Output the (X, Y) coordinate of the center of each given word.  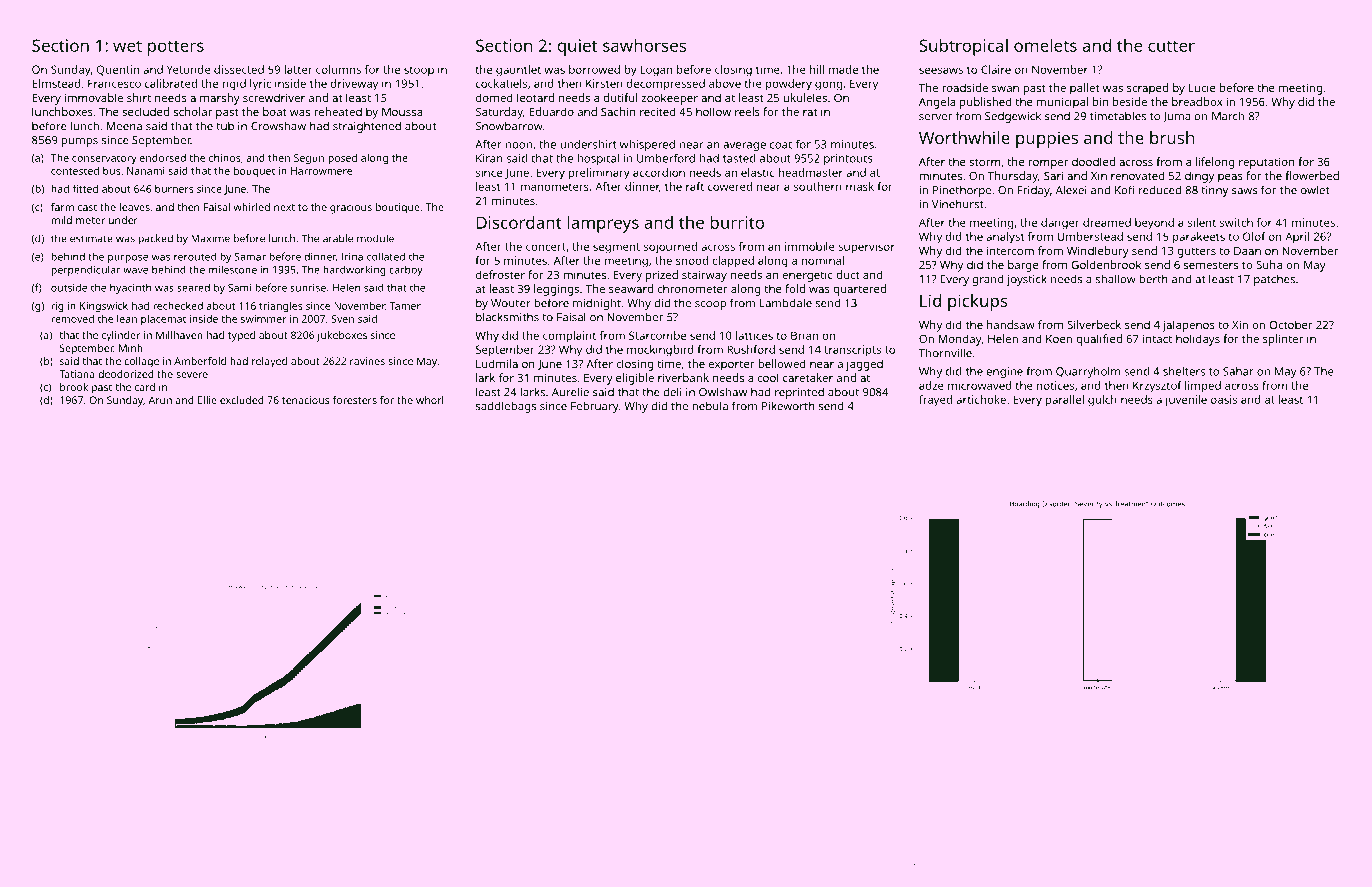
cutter (1171, 46)
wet (127, 46)
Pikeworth (788, 406)
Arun (160, 400)
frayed (935, 401)
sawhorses (644, 45)
